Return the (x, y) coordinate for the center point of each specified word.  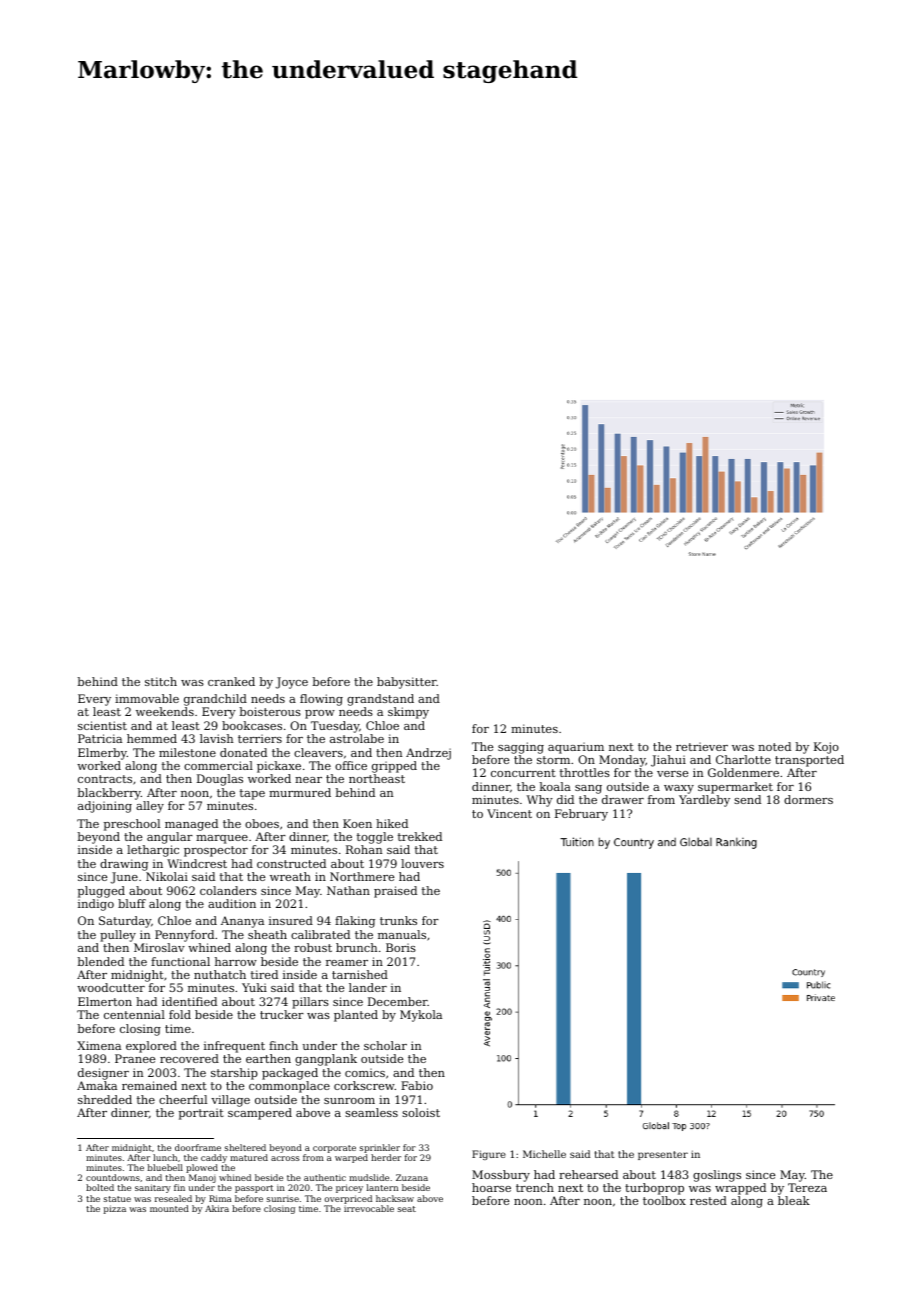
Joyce (292, 683)
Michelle (544, 1154)
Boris (401, 947)
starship (234, 1074)
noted (774, 746)
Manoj (202, 1178)
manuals (402, 934)
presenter (663, 1155)
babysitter (407, 683)
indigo (96, 905)
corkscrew (364, 1085)
